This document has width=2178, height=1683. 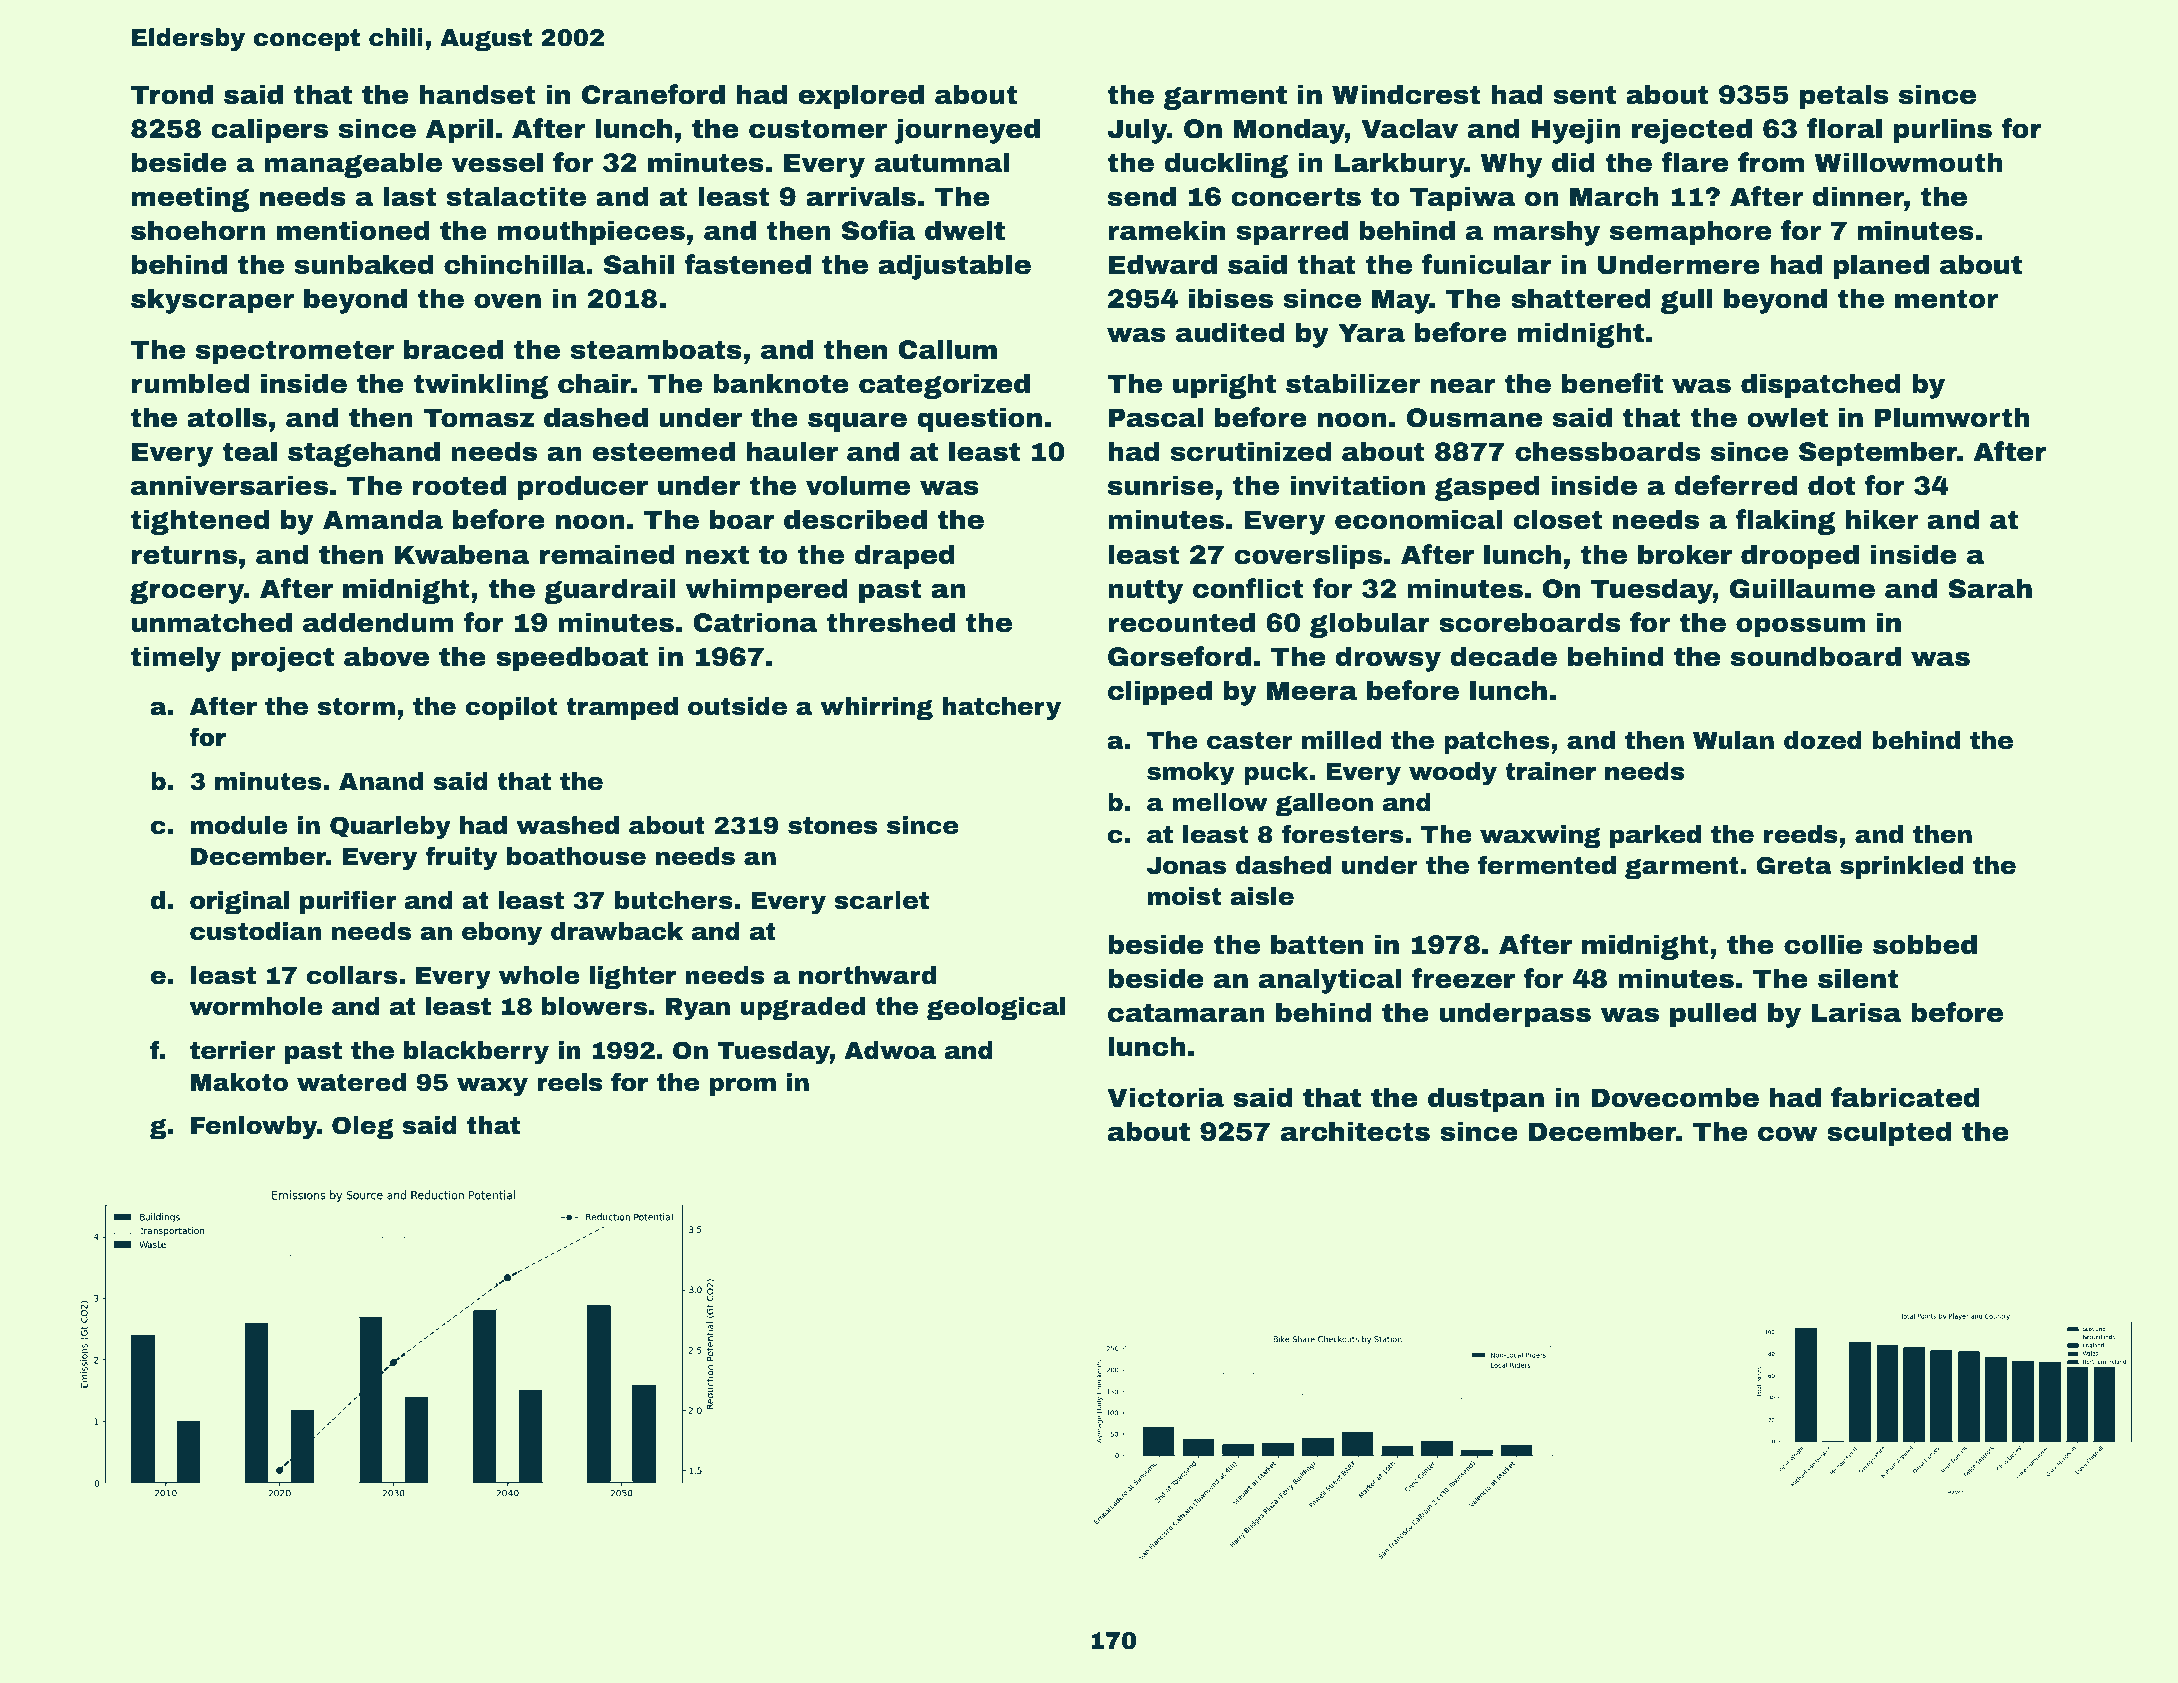 I want to click on storm, so click(x=356, y=707).
